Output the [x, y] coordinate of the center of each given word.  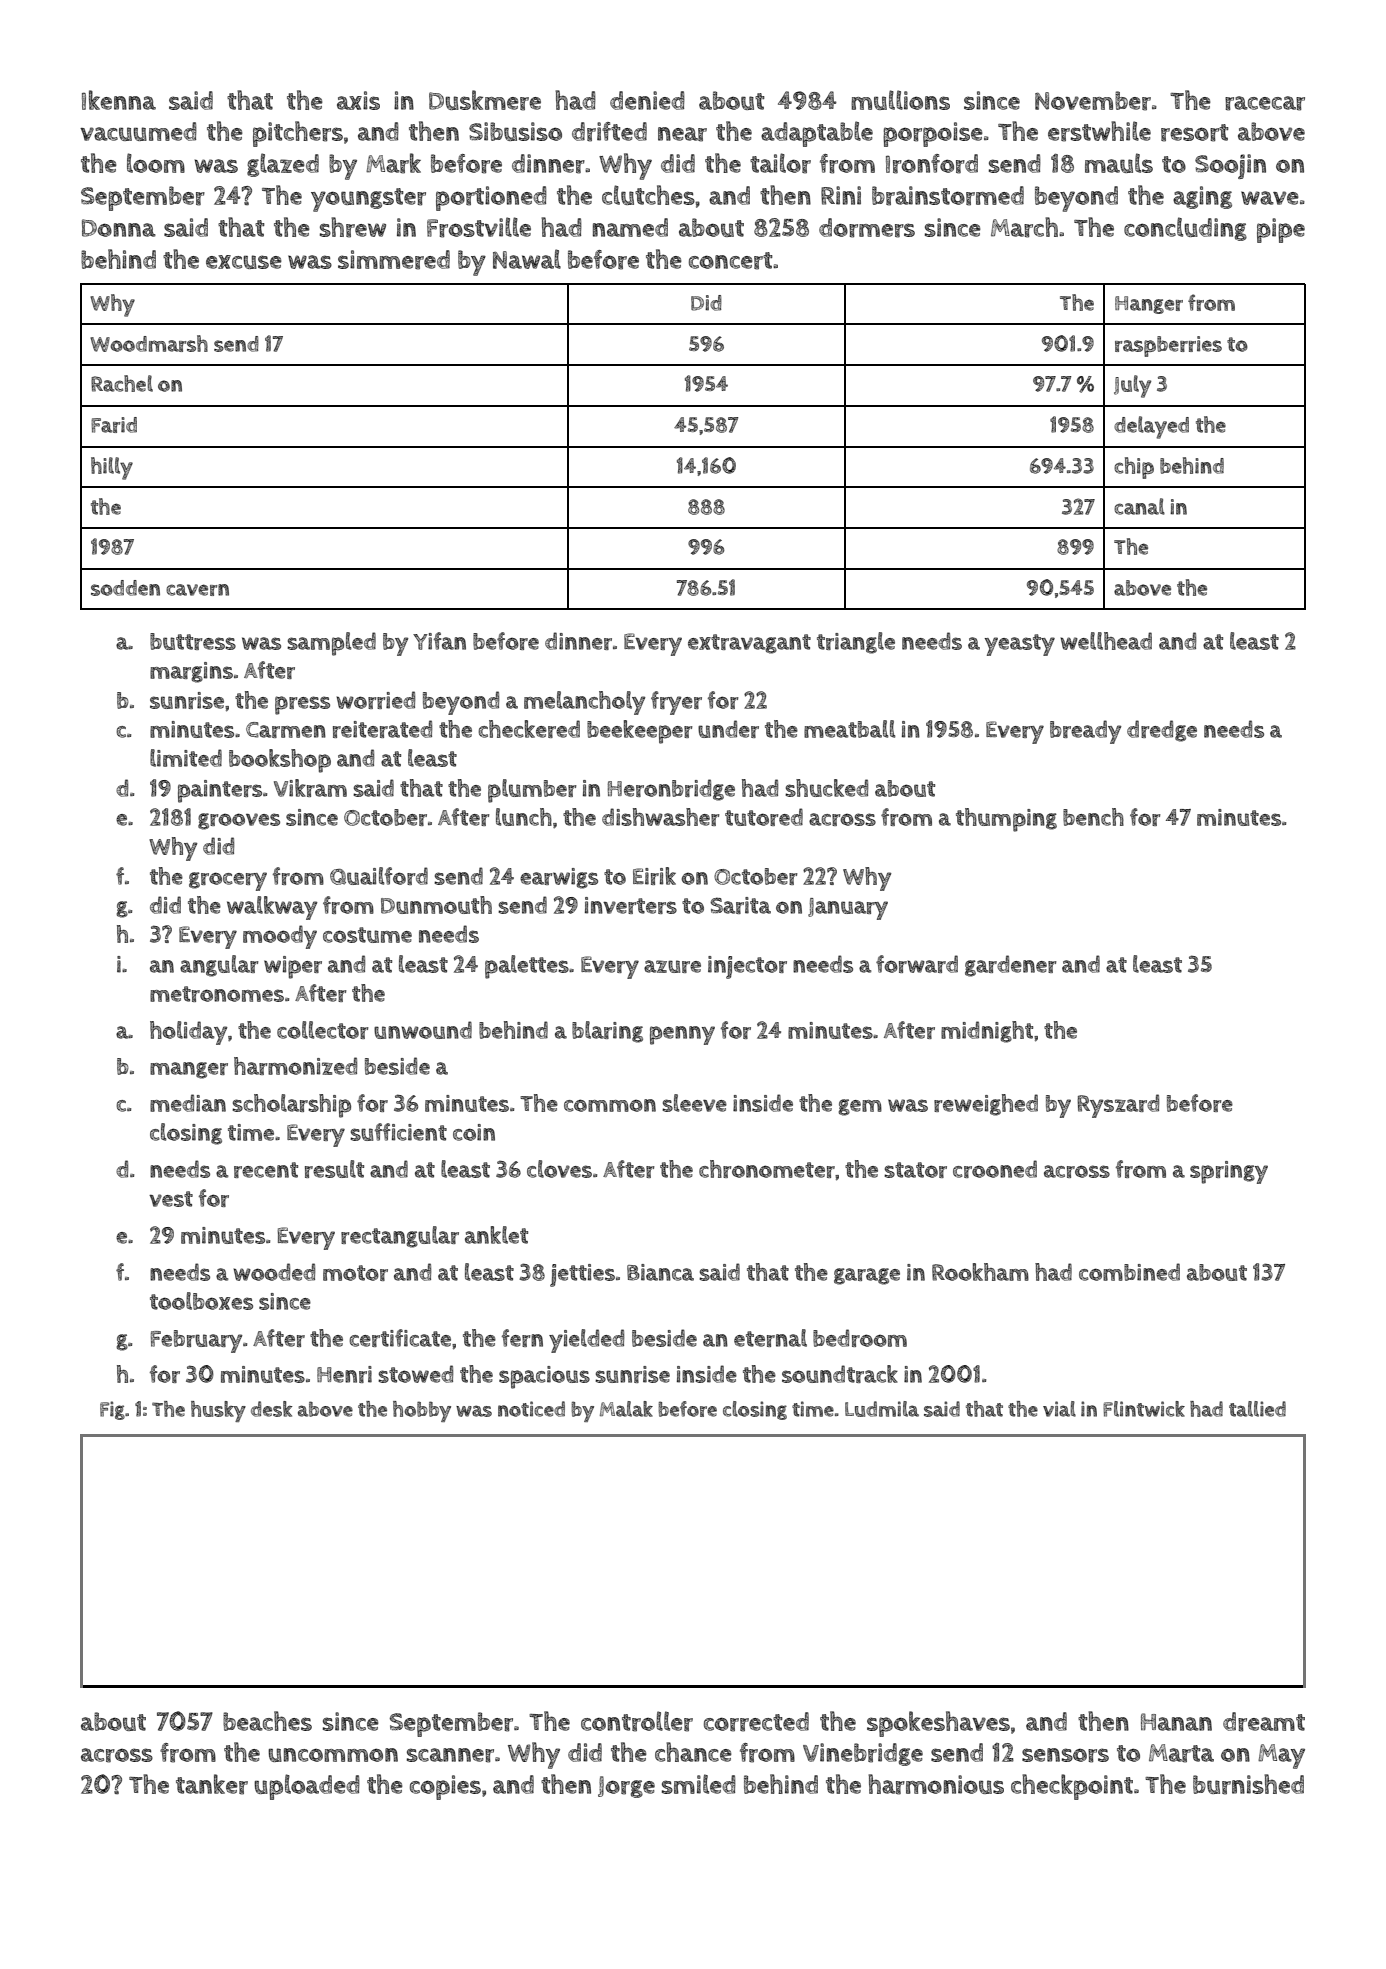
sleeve [694, 1103]
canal [1139, 506]
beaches [267, 1721]
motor [355, 1273]
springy [1229, 1172]
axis [358, 100]
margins [191, 672]
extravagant [749, 644]
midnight [987, 1032]
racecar [1265, 103]
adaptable [817, 134]
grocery [228, 881]
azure [672, 966]
